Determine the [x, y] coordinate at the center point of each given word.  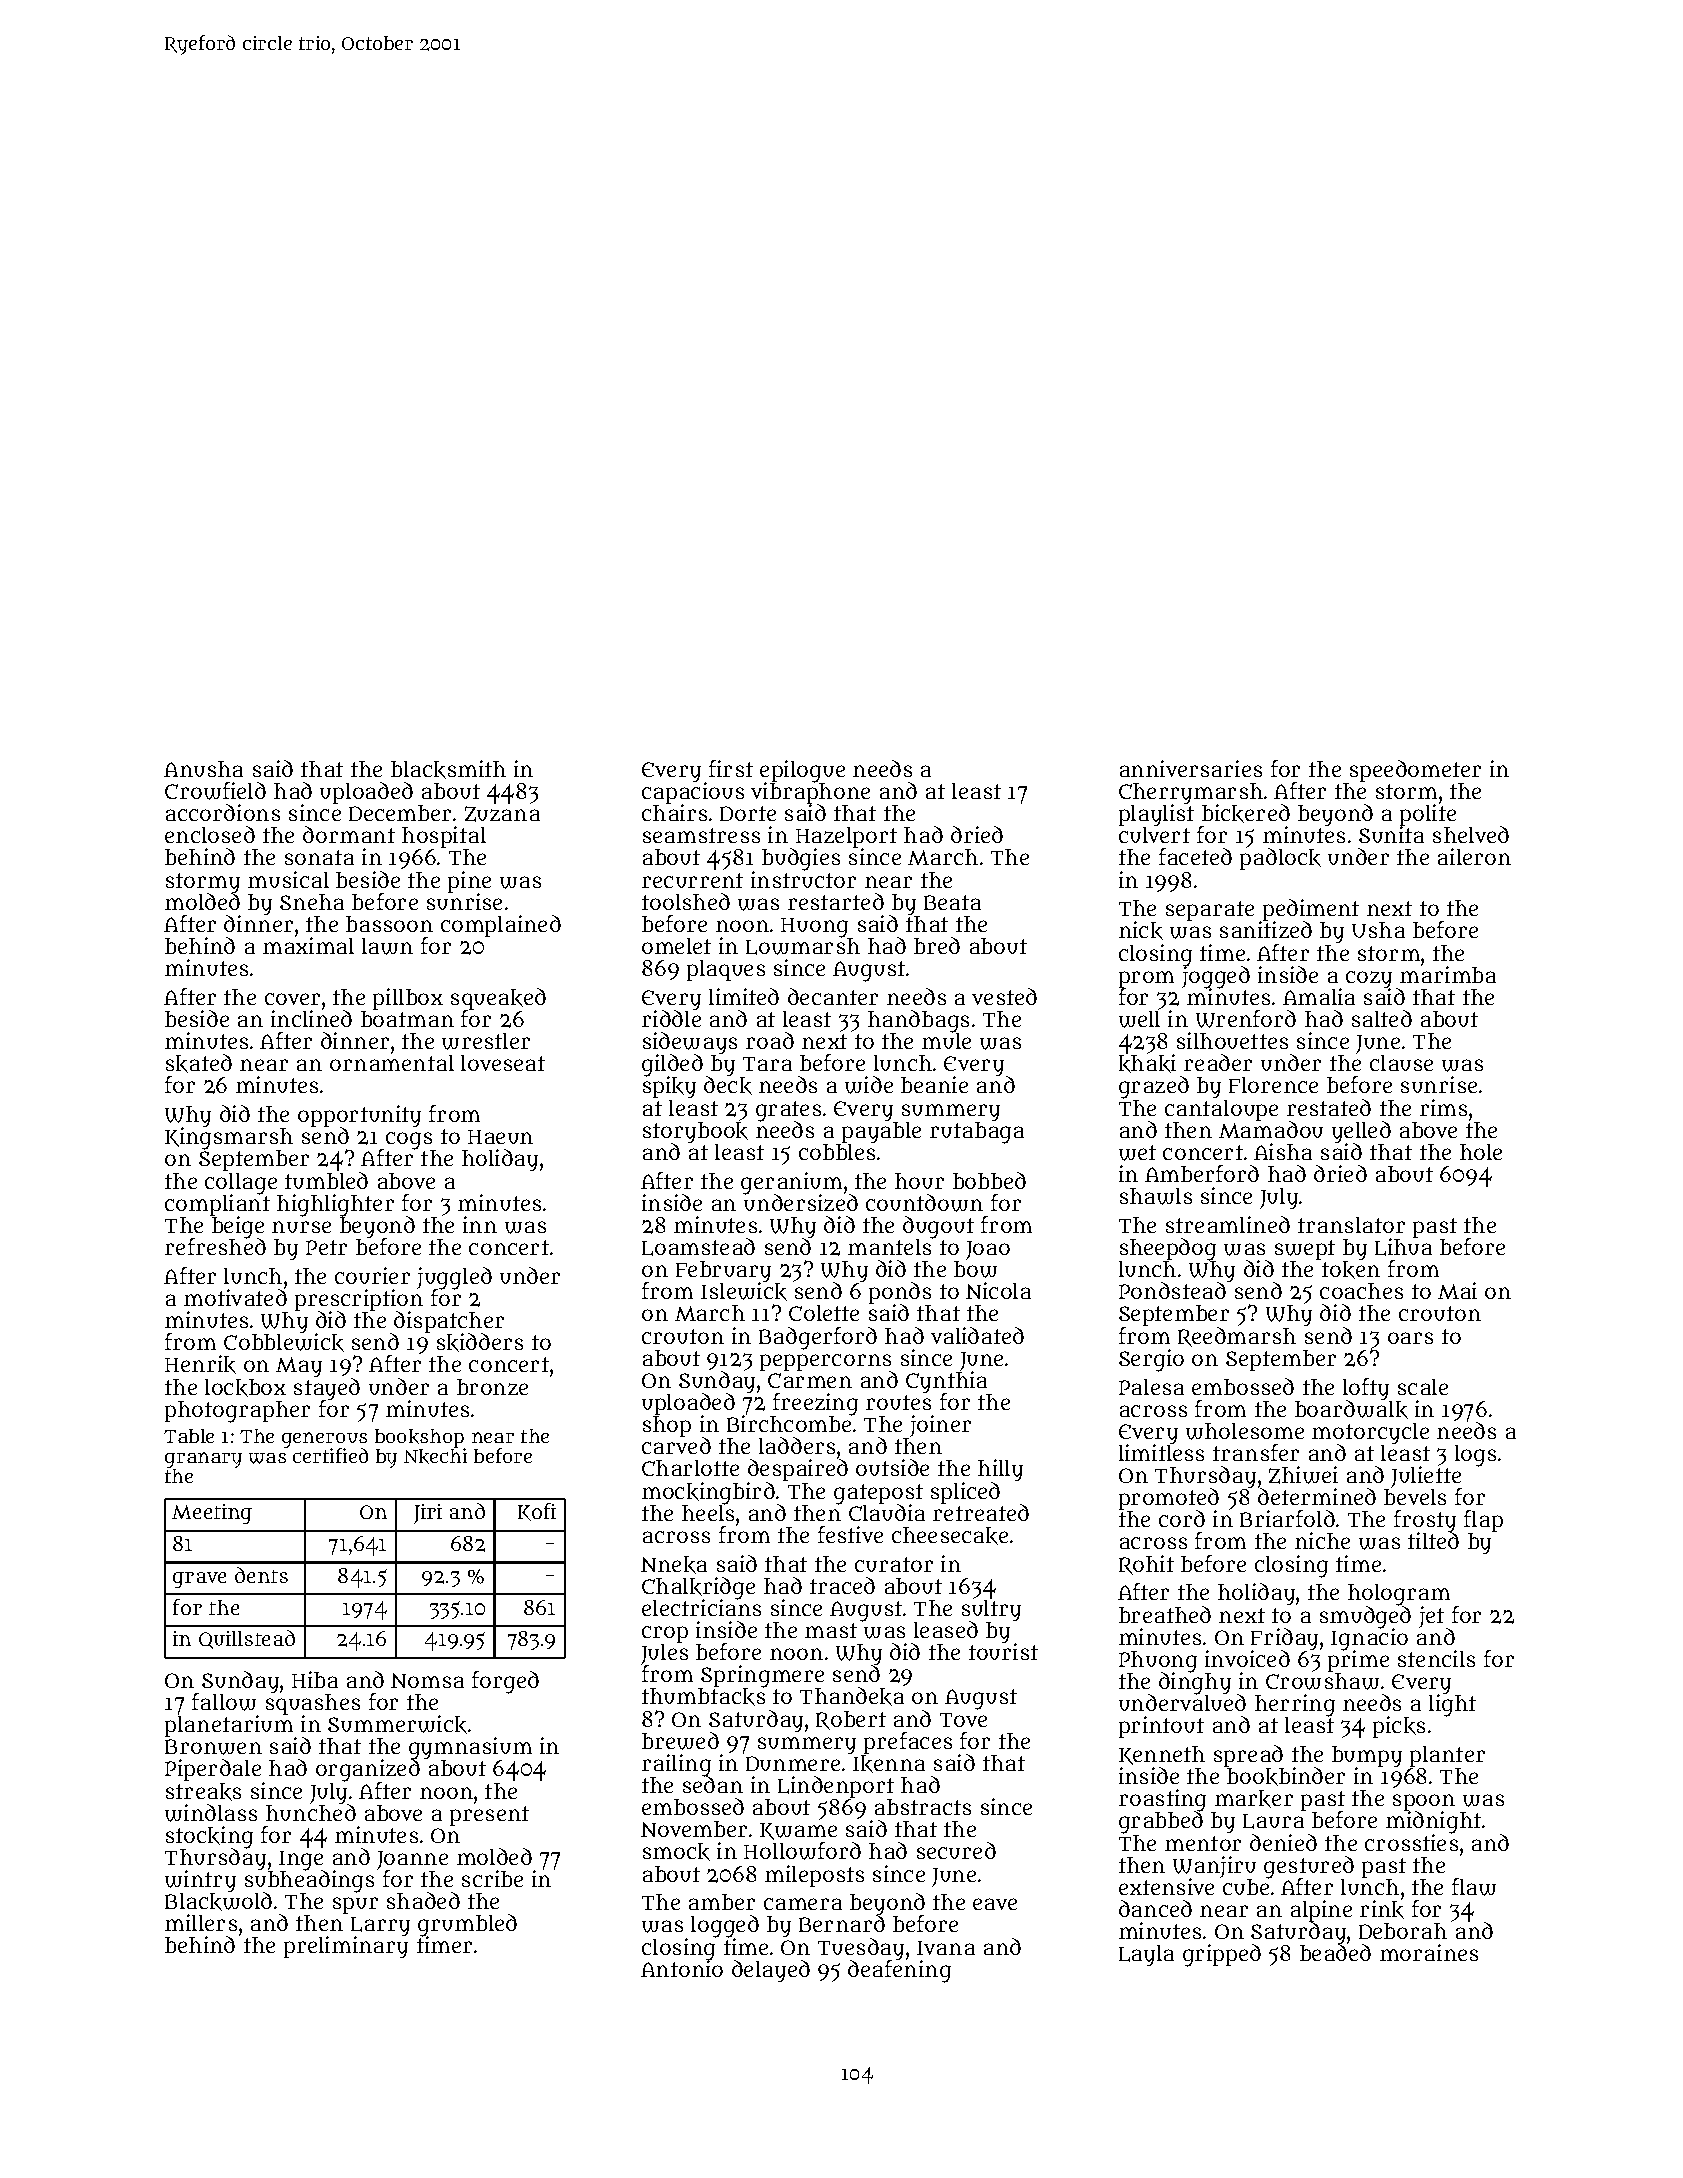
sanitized [1266, 930]
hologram [1399, 1595]
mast [831, 1630]
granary [203, 1460]
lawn [387, 946]
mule [946, 1041]
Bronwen [213, 1747]
